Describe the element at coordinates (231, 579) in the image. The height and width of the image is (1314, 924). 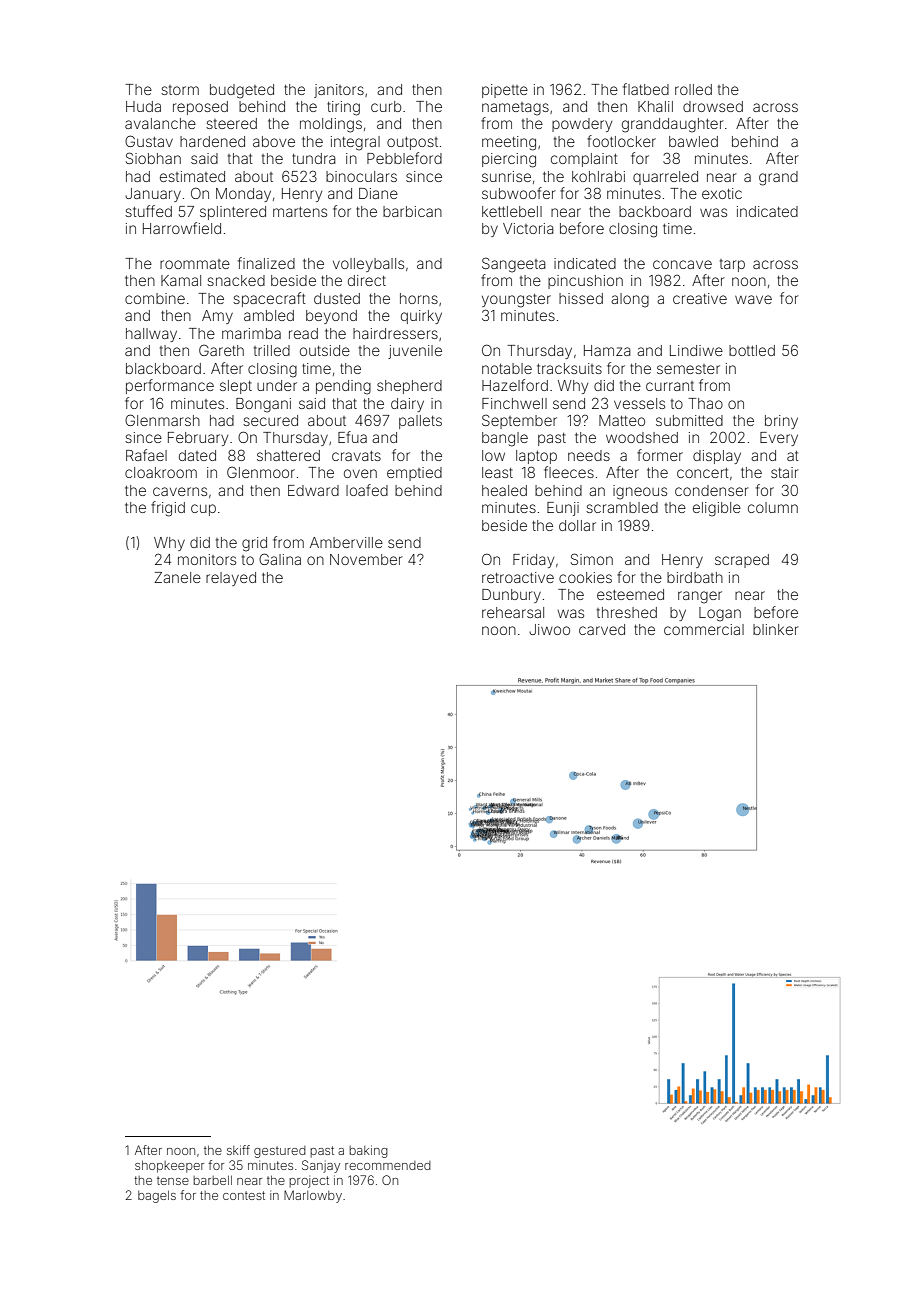
I see `relayed` at that location.
